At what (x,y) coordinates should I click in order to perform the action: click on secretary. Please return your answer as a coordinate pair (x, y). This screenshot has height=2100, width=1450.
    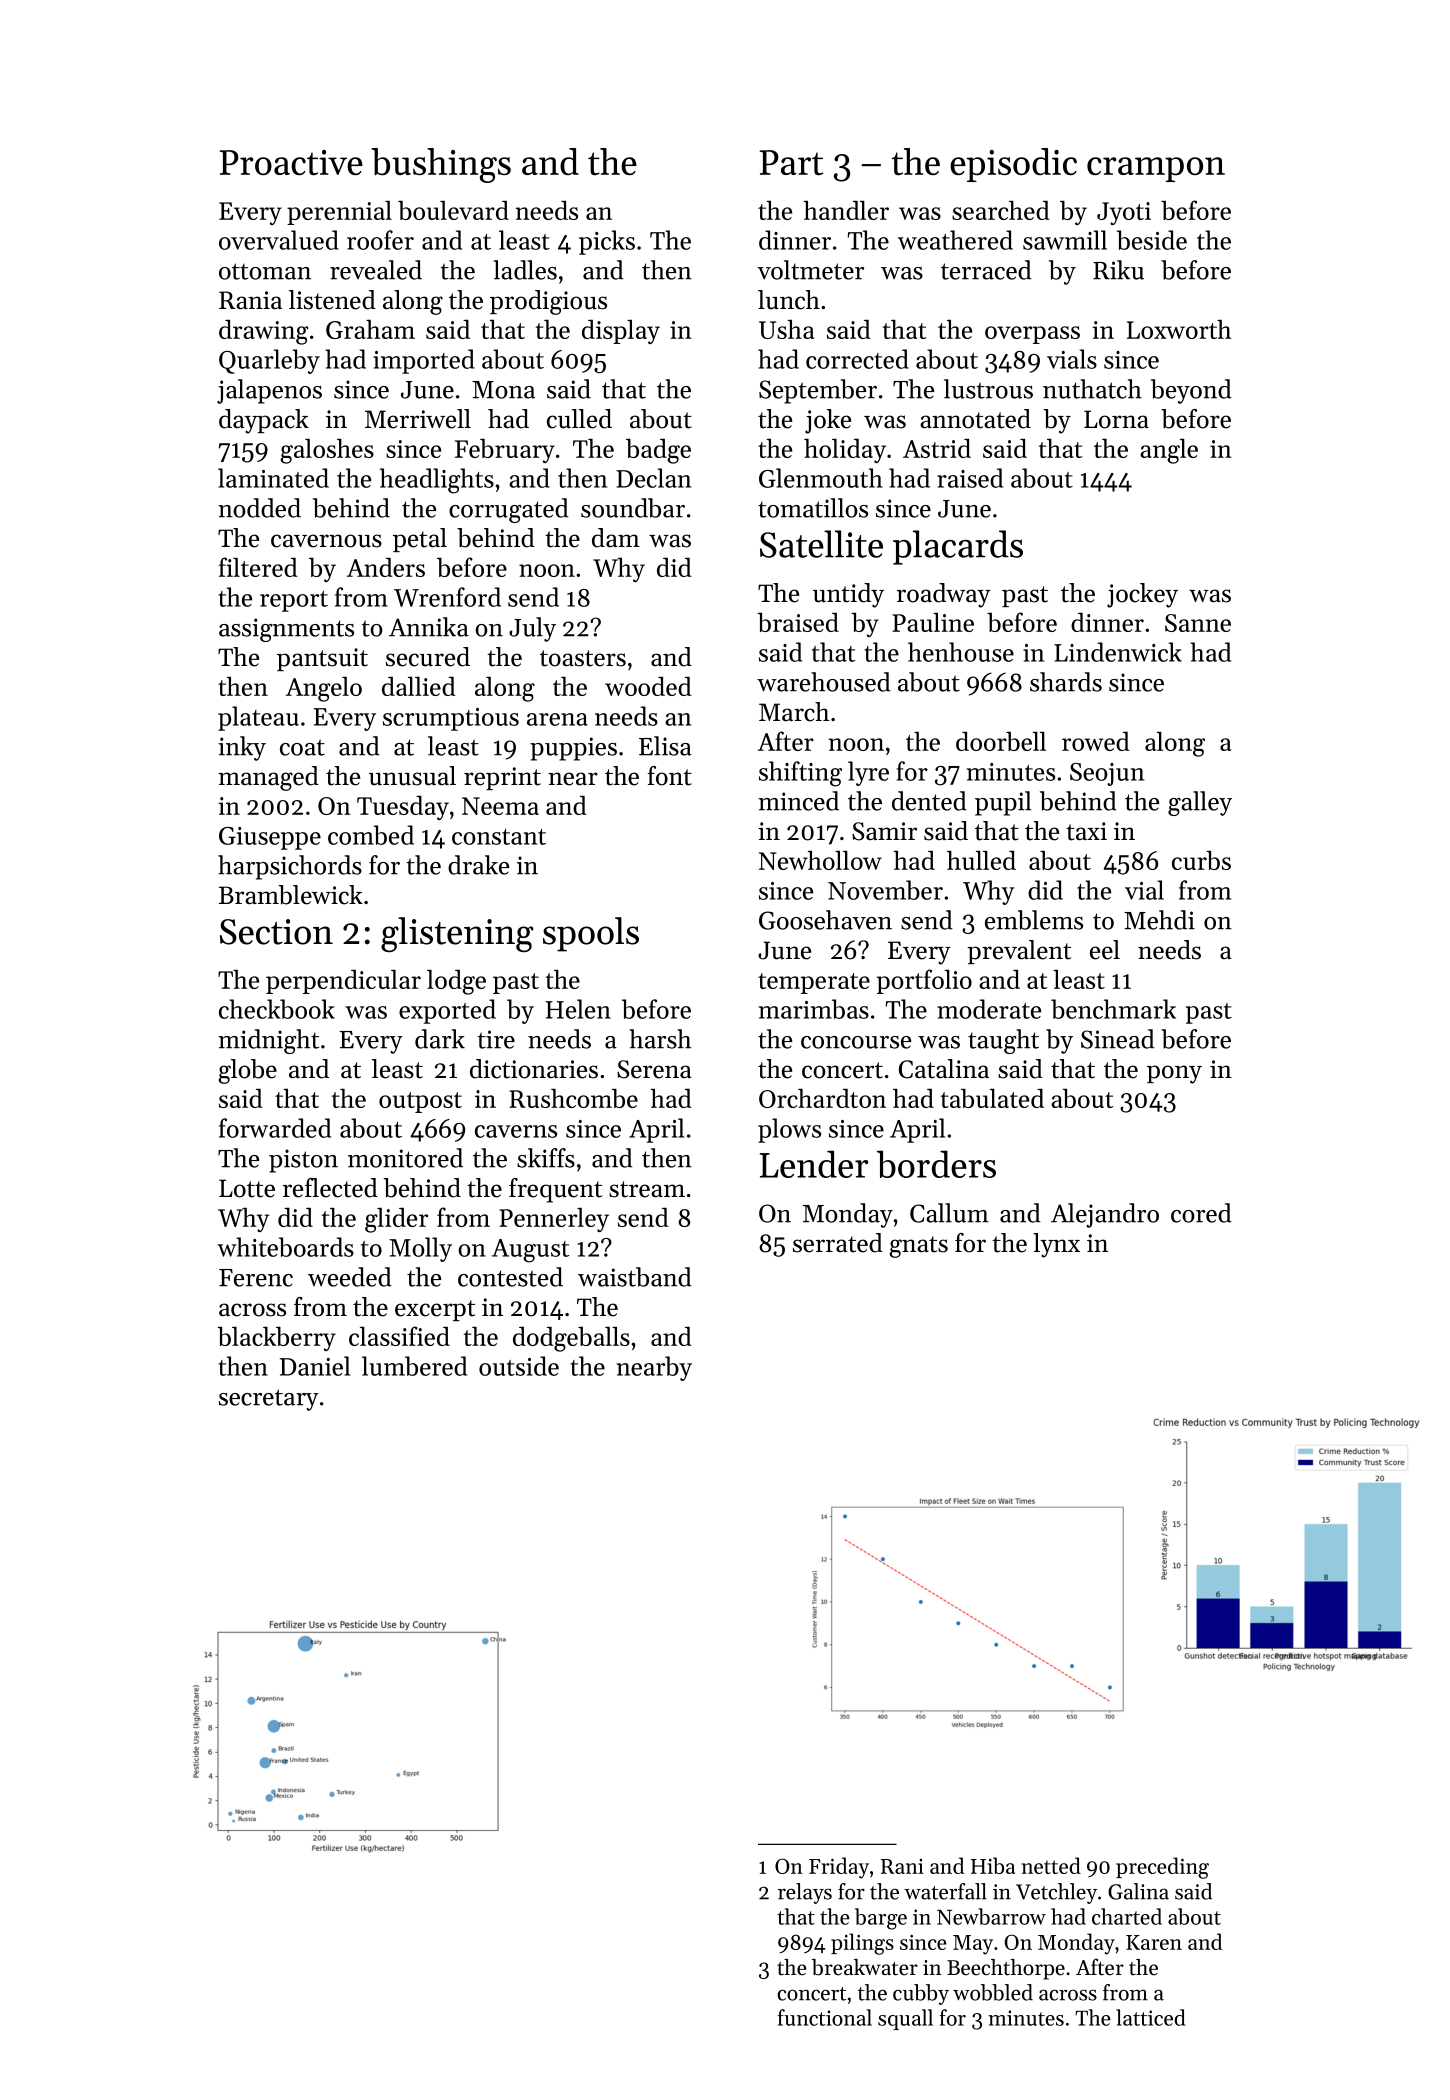
    Looking at the image, I should click on (269, 1400).
